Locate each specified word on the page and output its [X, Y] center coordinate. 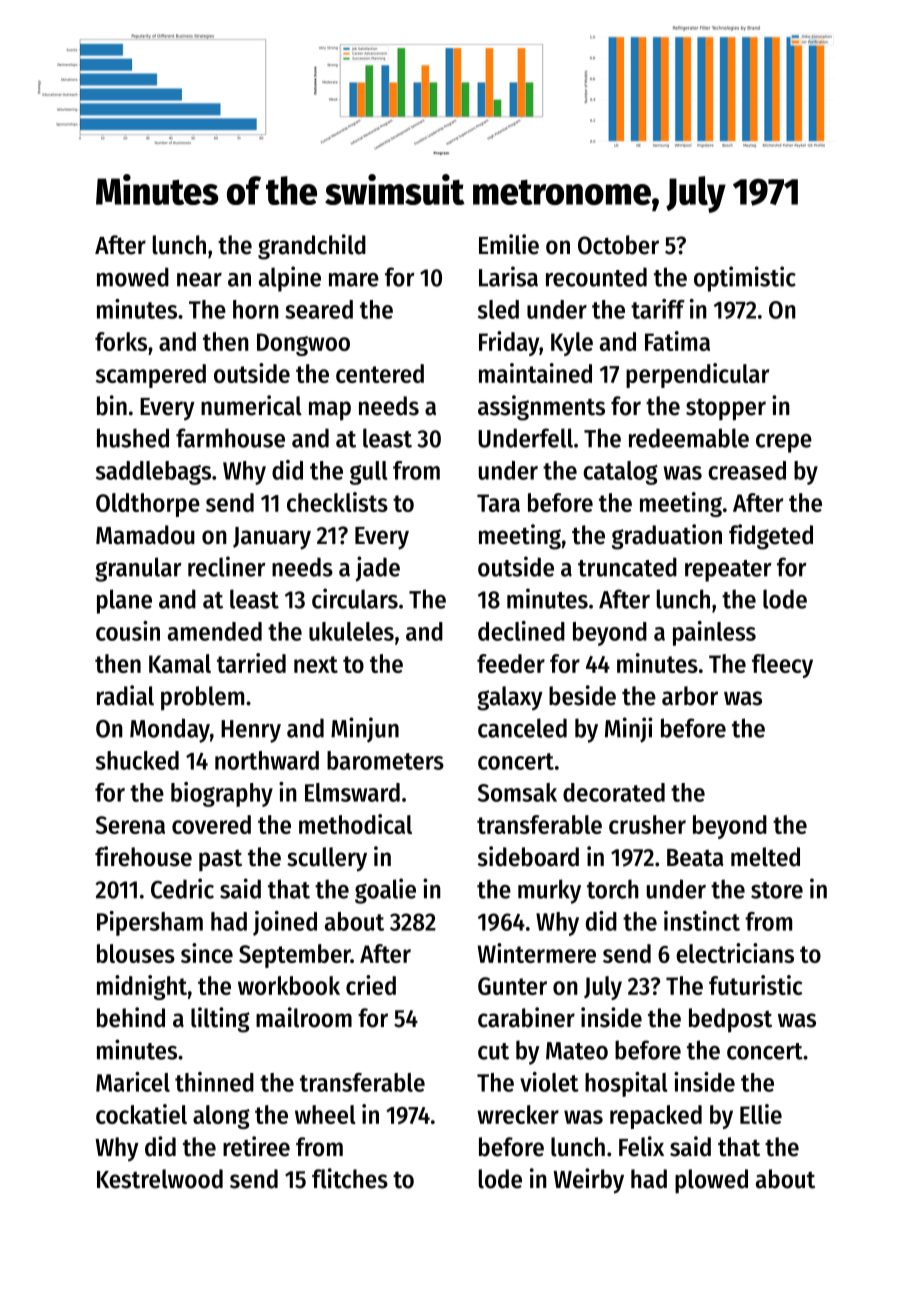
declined [521, 631]
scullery [327, 859]
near [199, 280]
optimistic [745, 279]
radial [125, 695]
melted [765, 857]
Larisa [508, 276]
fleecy [782, 666]
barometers [385, 760]
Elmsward [352, 792]
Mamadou [145, 535]
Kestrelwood [160, 1179]
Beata [695, 858]
